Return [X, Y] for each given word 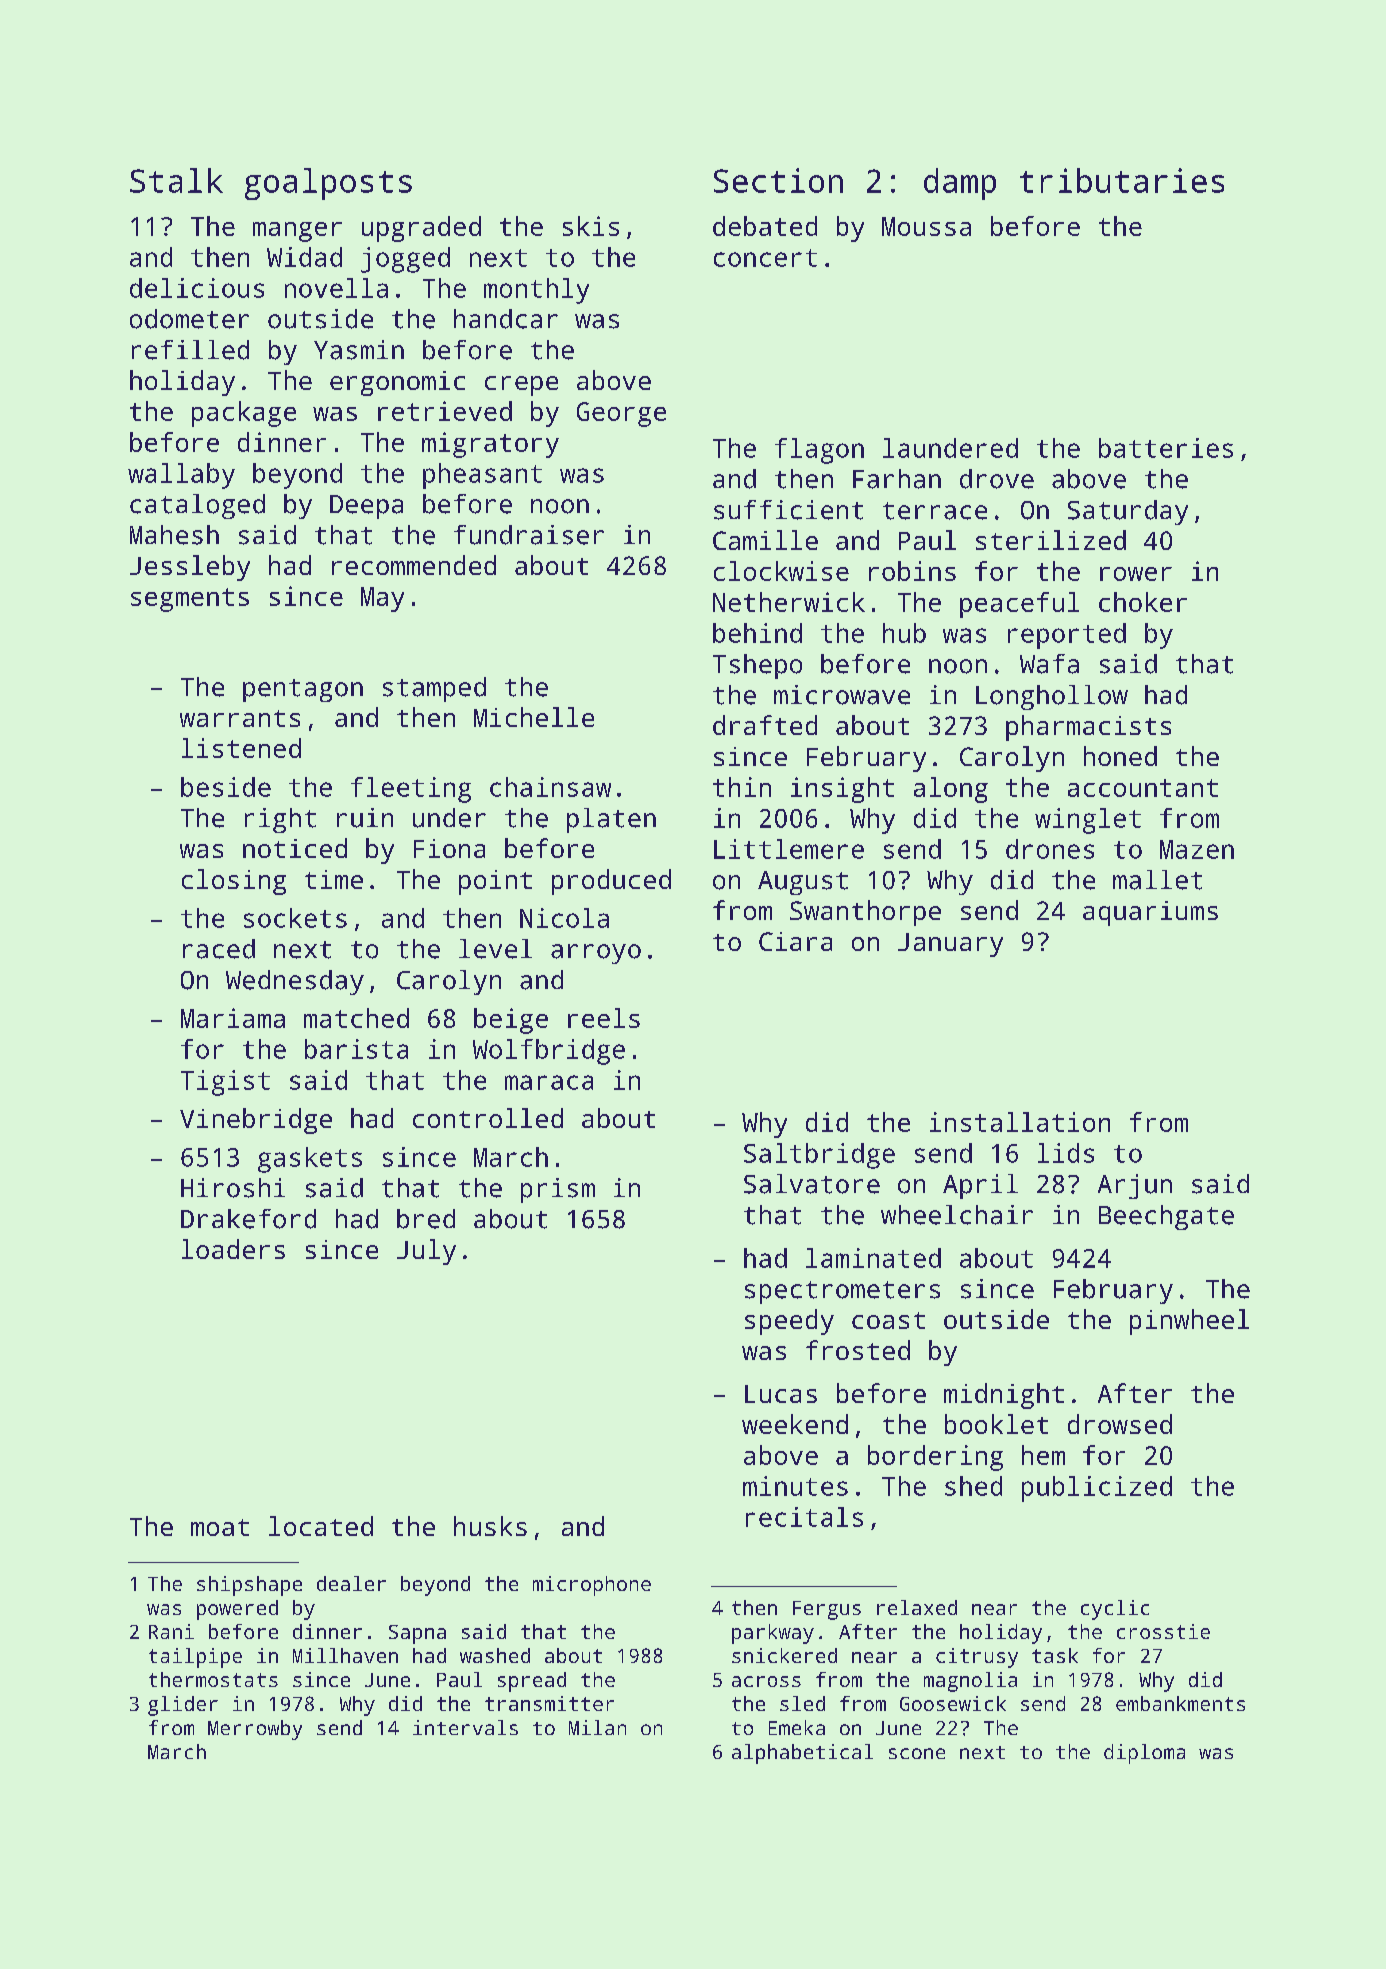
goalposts [328, 184]
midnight [1004, 1396]
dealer [351, 1583]
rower [1136, 574]
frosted [858, 1350]
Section [778, 180]
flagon [819, 451]
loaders [233, 1249]
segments [190, 600]
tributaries [1122, 180]
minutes [795, 1486]
